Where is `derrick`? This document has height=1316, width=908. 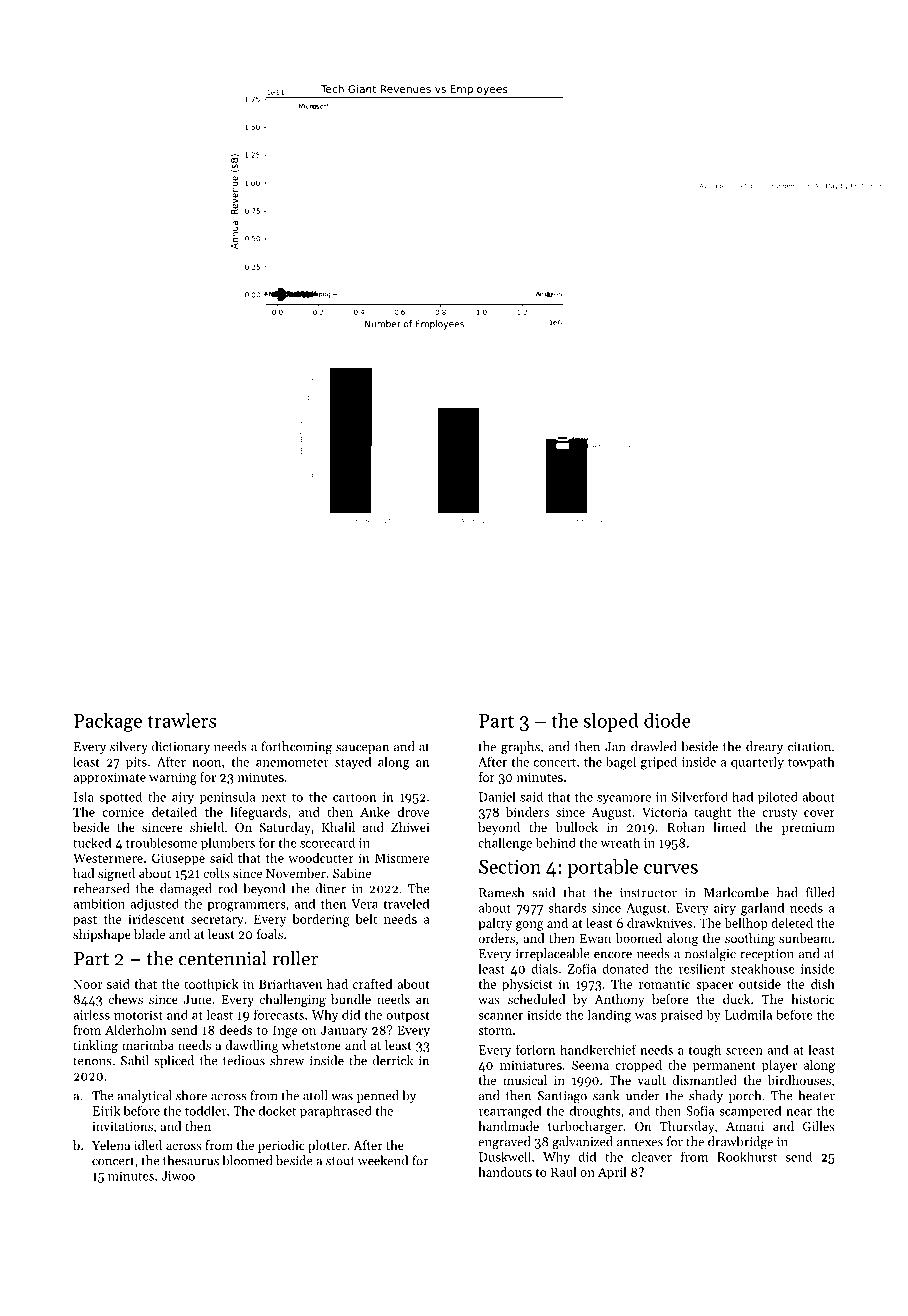 derrick is located at coordinates (393, 1060).
